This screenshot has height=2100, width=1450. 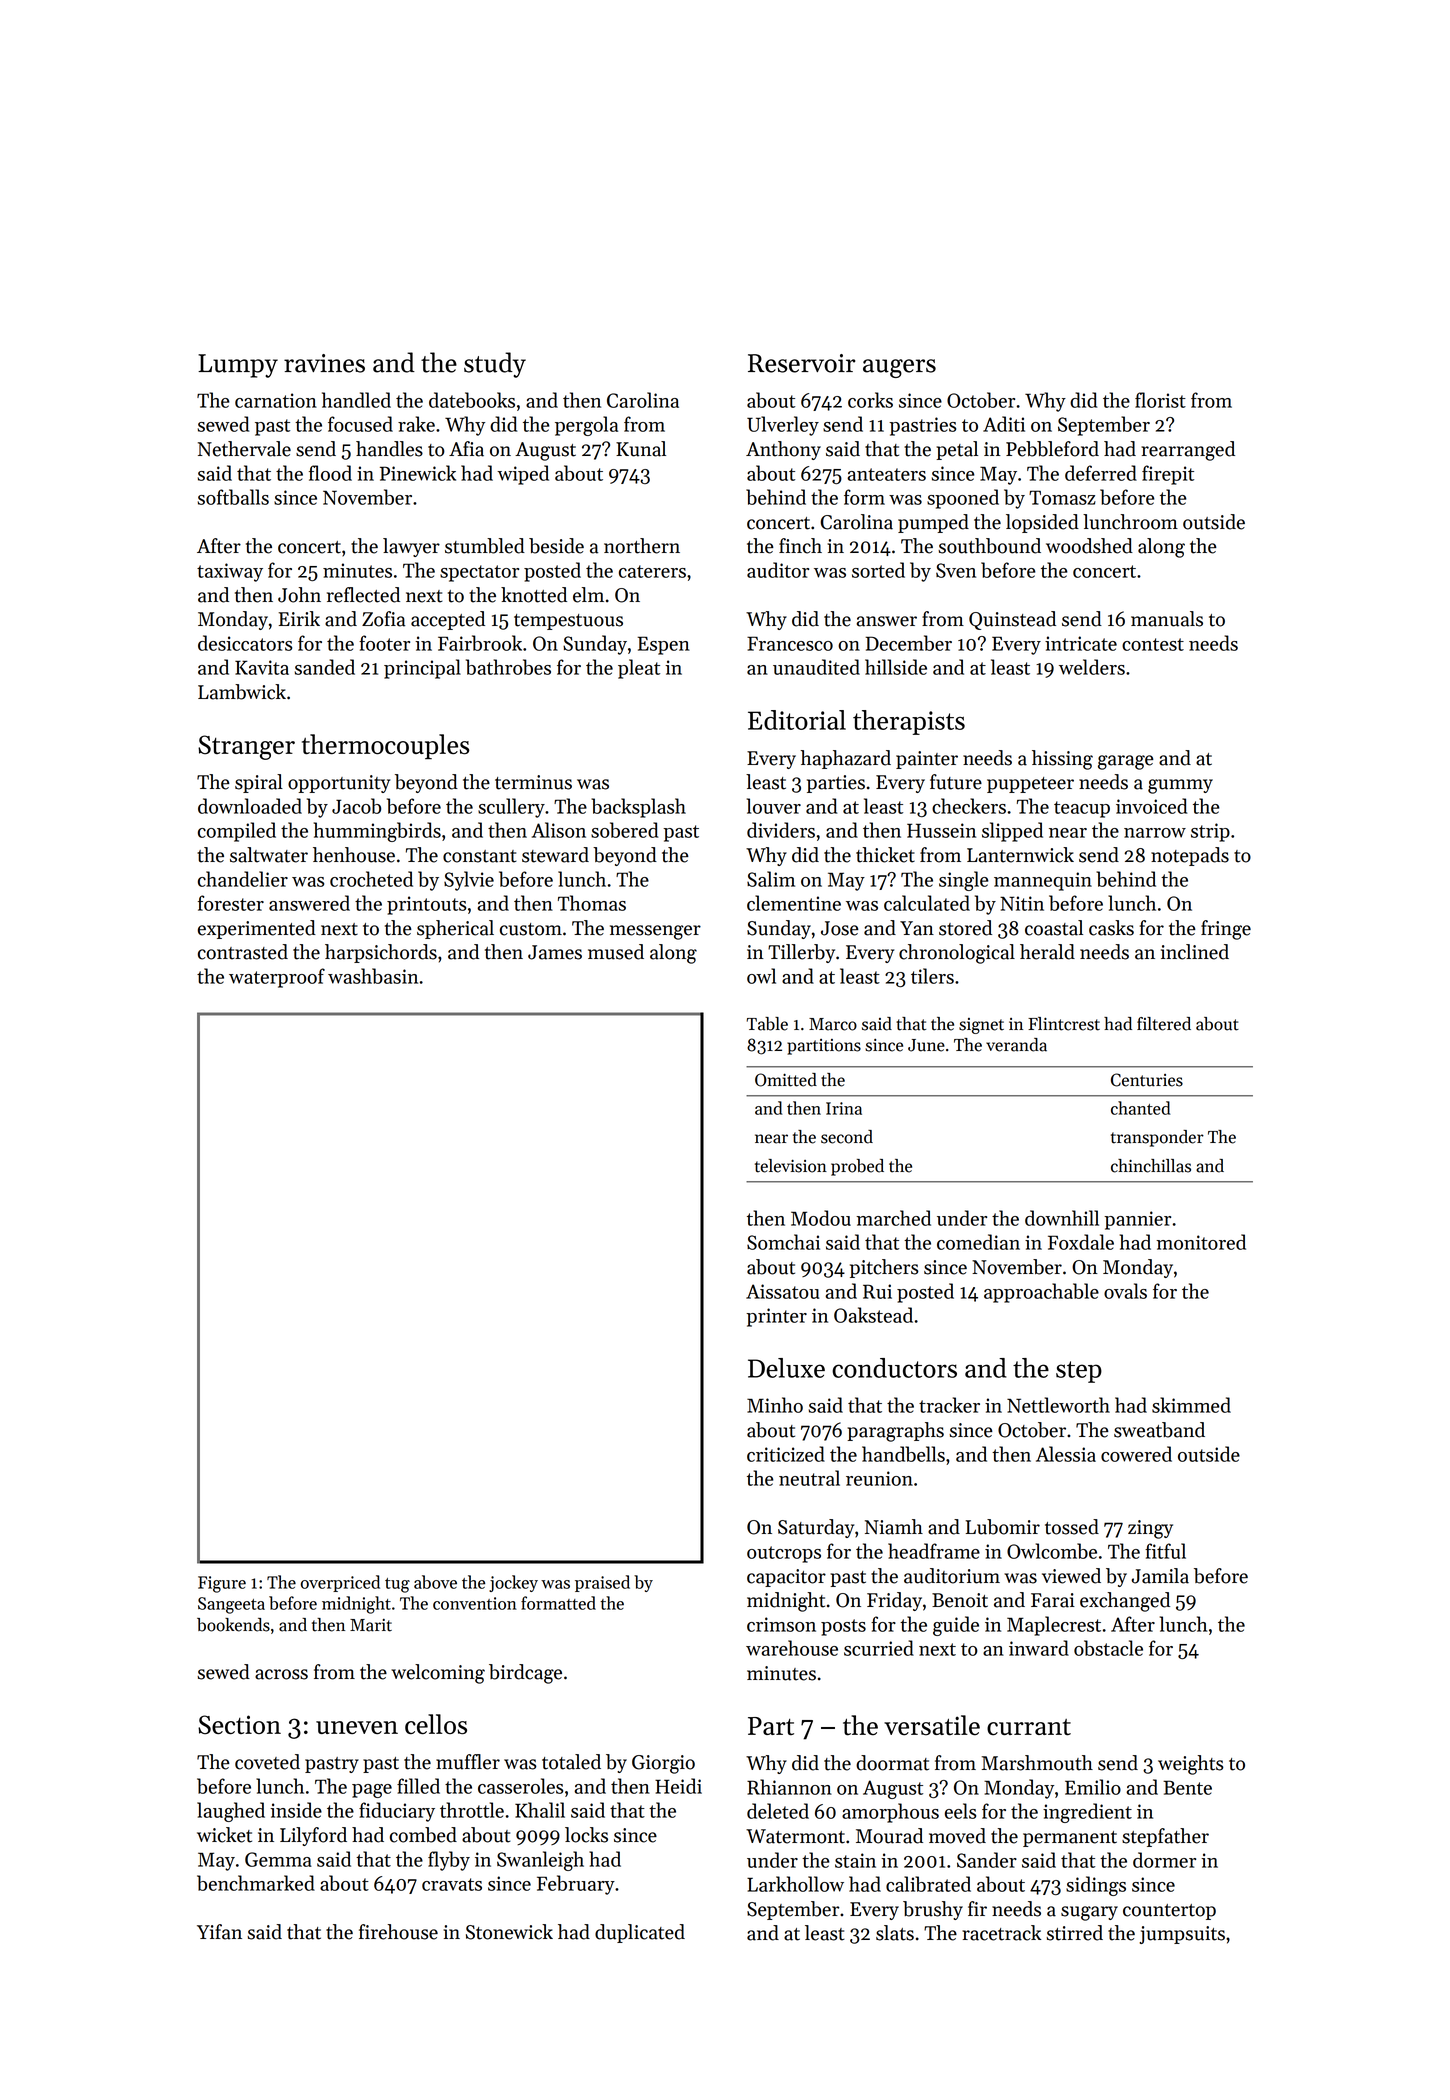 What do you see at coordinates (222, 1584) in the screenshot?
I see `Figure` at bounding box center [222, 1584].
